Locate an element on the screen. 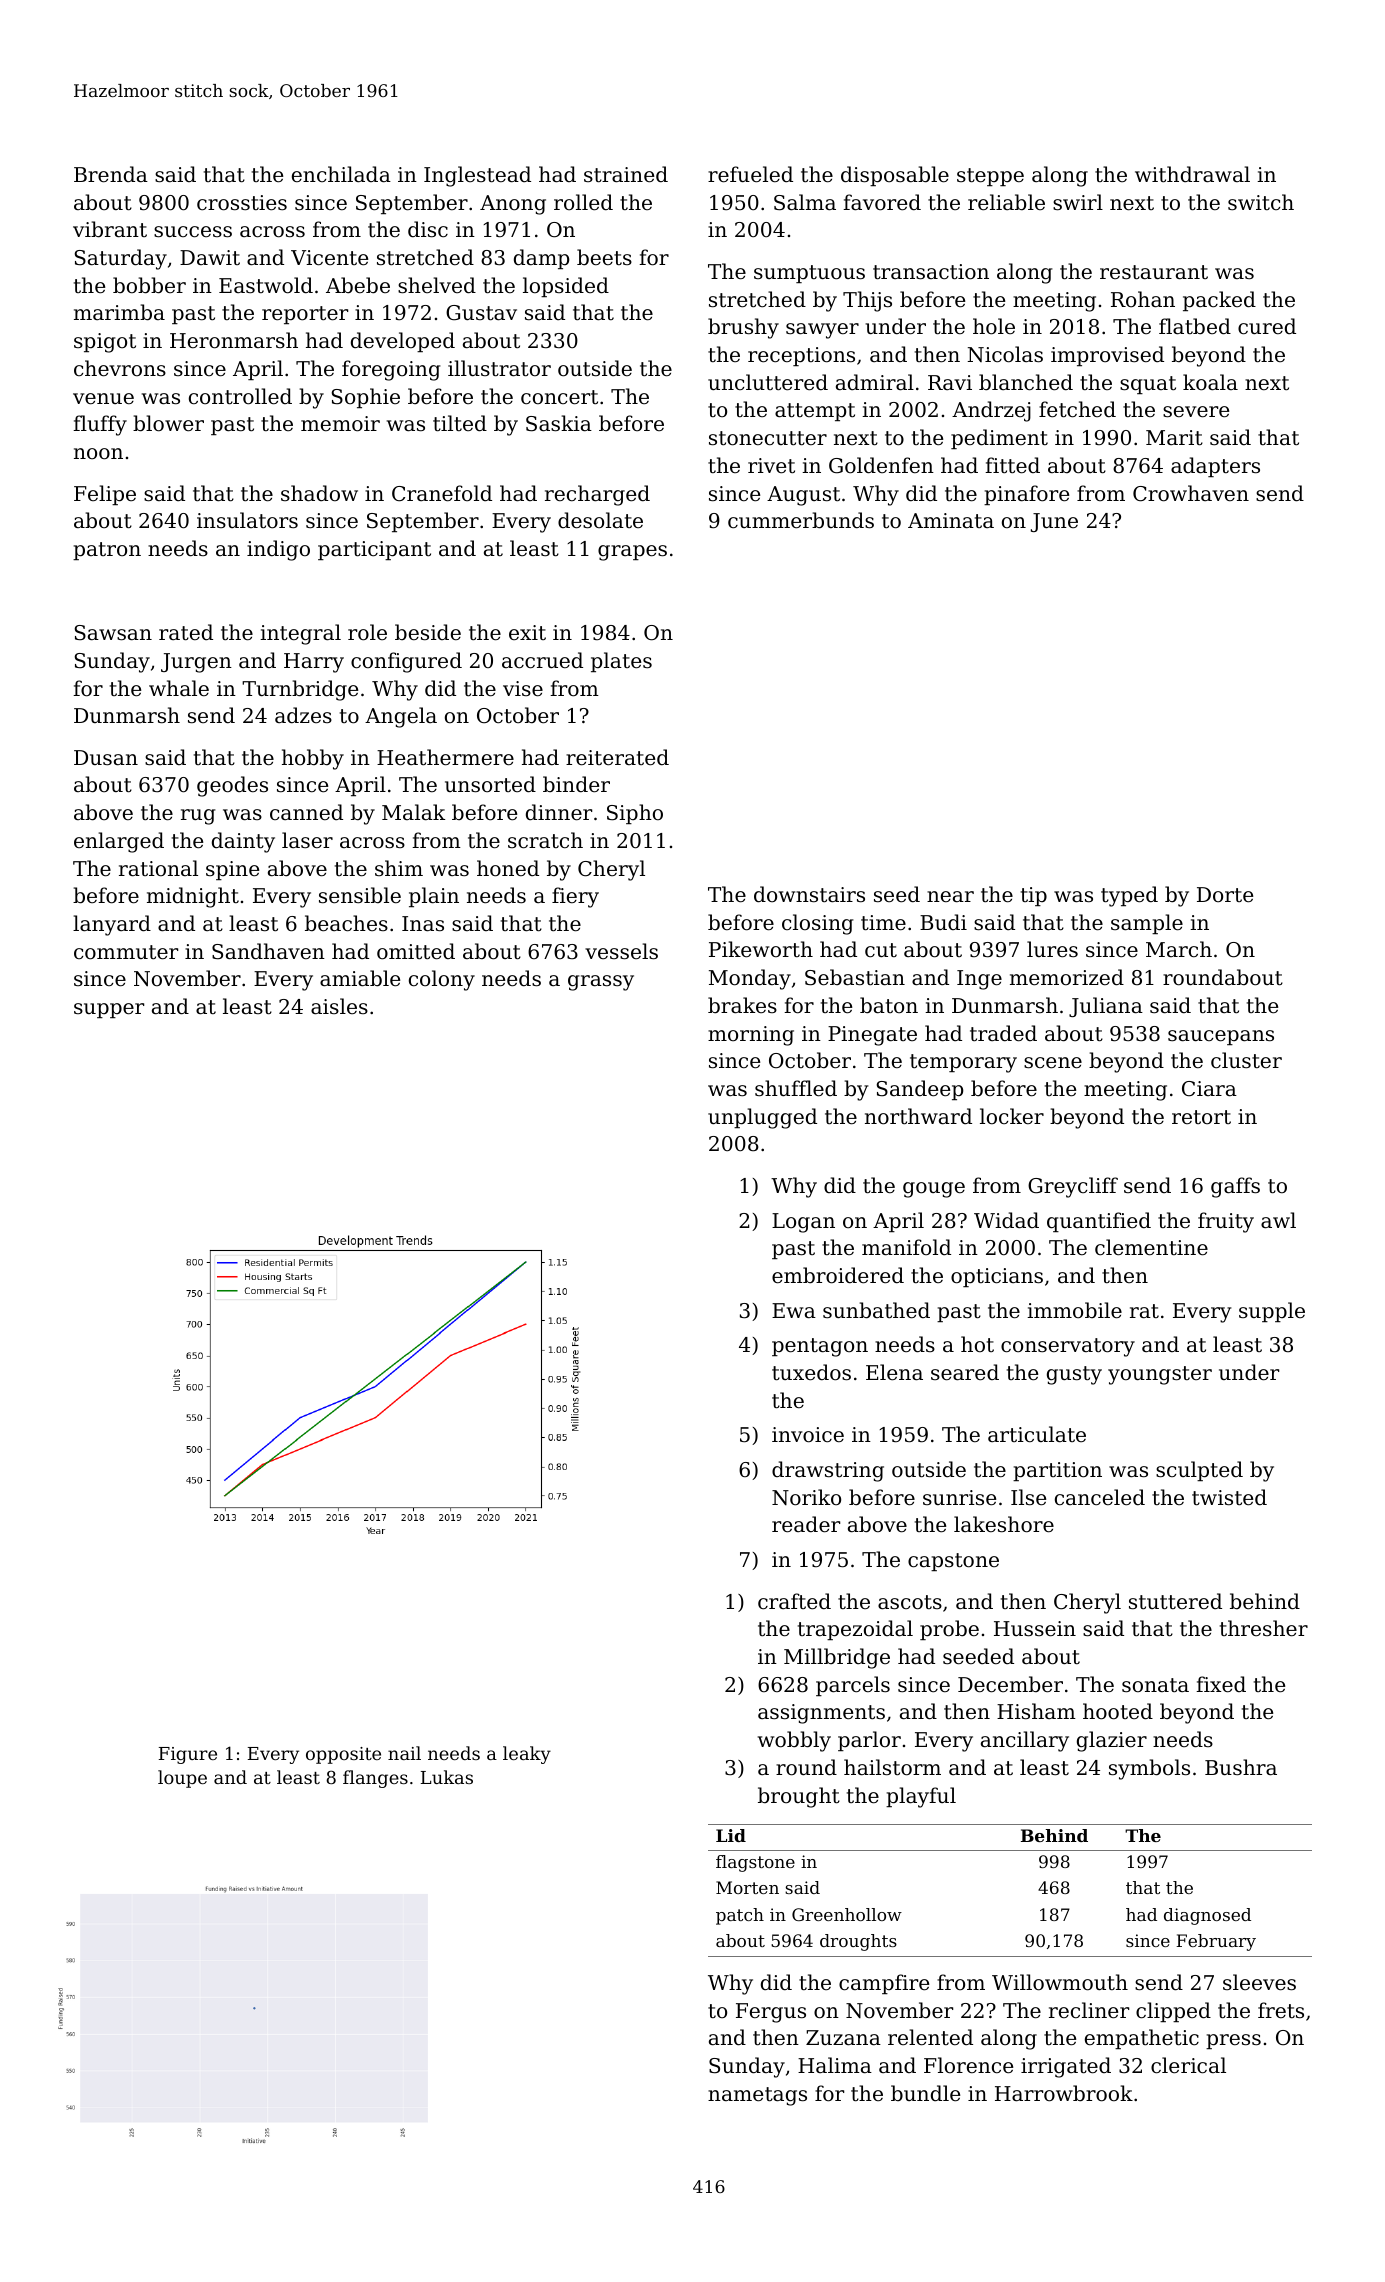 The height and width of the screenshot is (2282, 1385). indigo is located at coordinates (278, 550).
